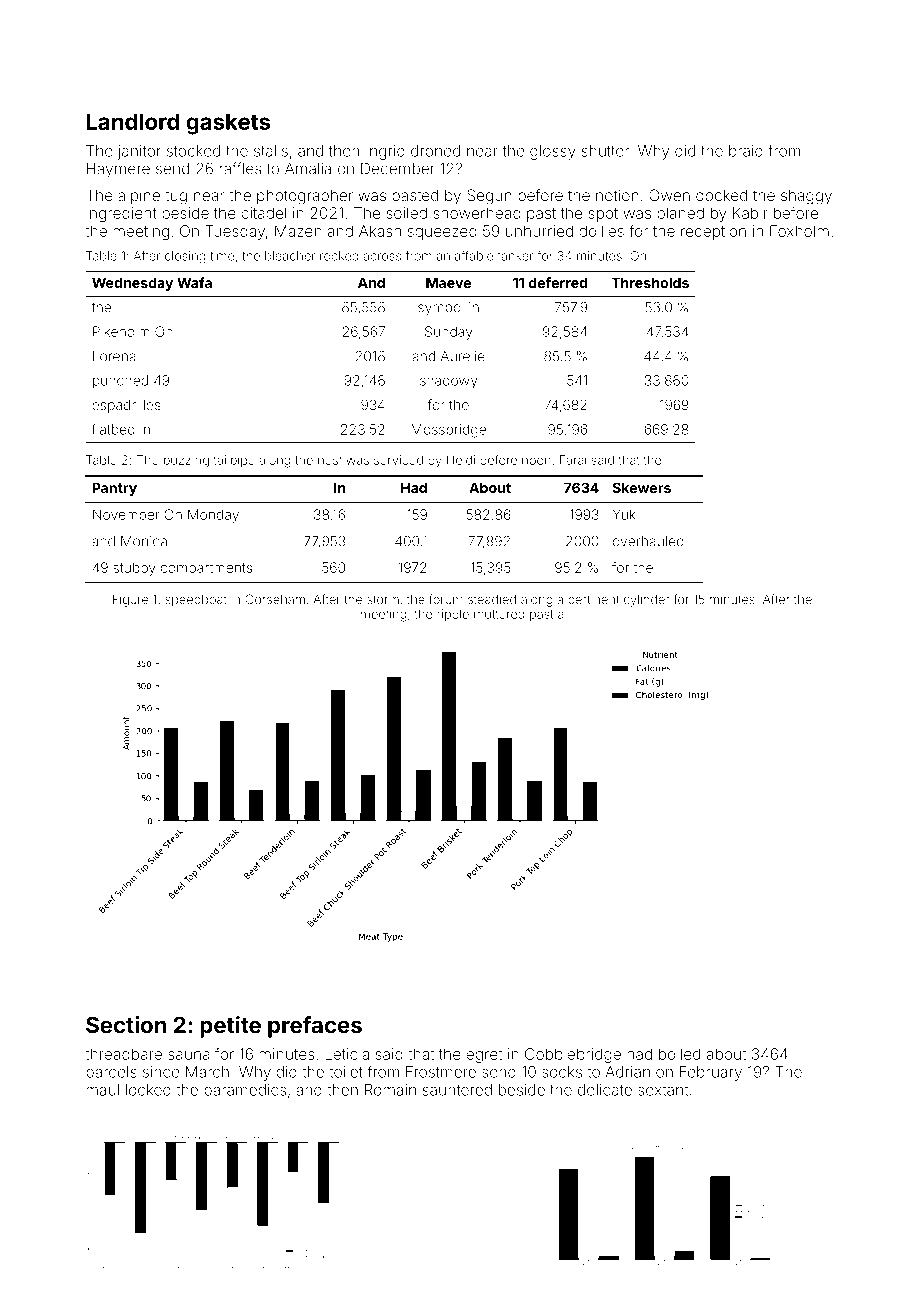 The width and height of the document is (924, 1314). Describe the element at coordinates (126, 1024) in the document. I see `Section` at that location.
